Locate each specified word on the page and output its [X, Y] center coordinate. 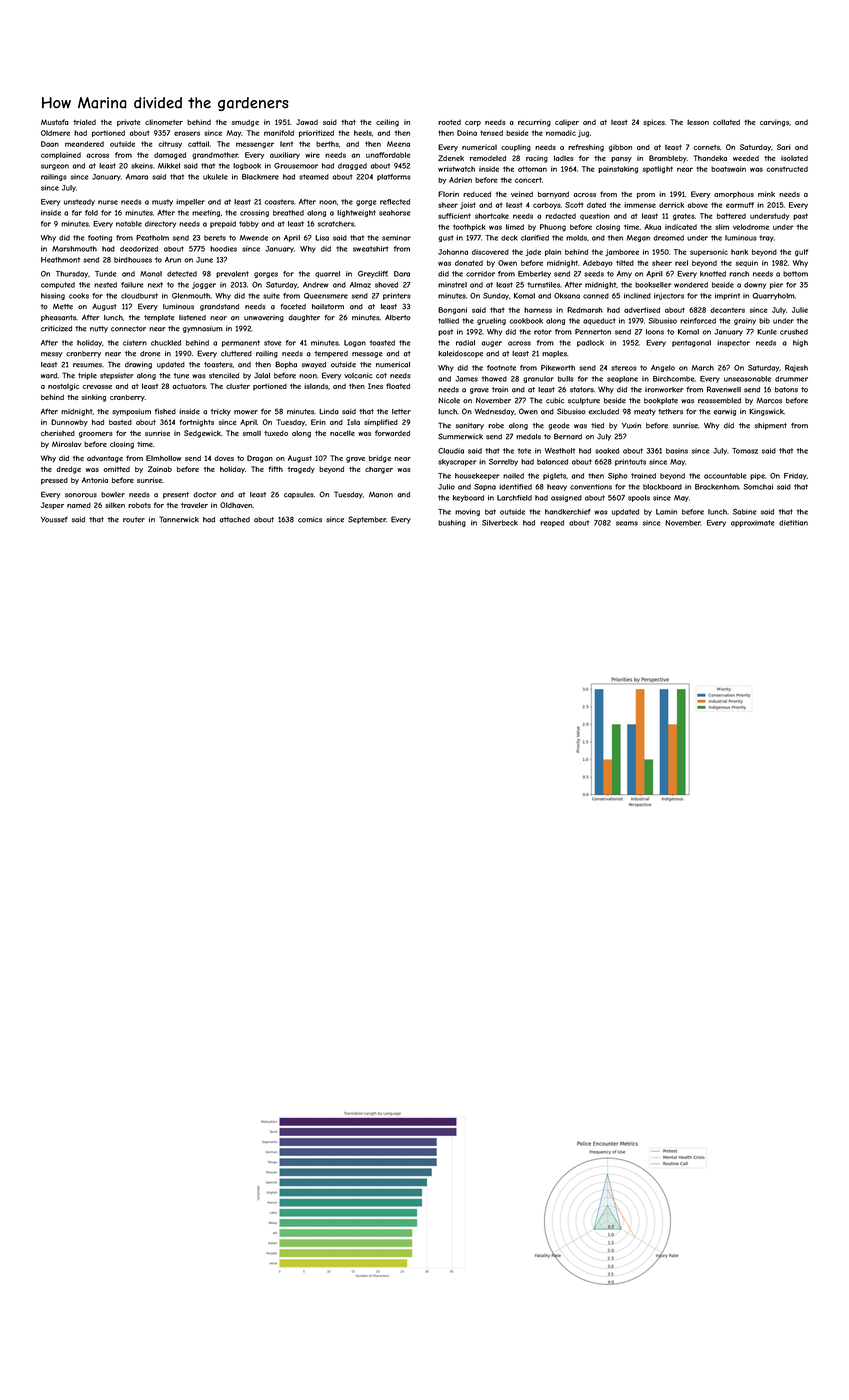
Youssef [54, 519]
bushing [452, 523]
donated [469, 263]
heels [363, 133]
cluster [238, 386]
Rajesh [796, 368]
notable [129, 224]
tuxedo [276, 433]
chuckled [166, 343]
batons [786, 390]
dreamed [668, 238]
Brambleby [668, 159]
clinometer [164, 122]
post [445, 332]
